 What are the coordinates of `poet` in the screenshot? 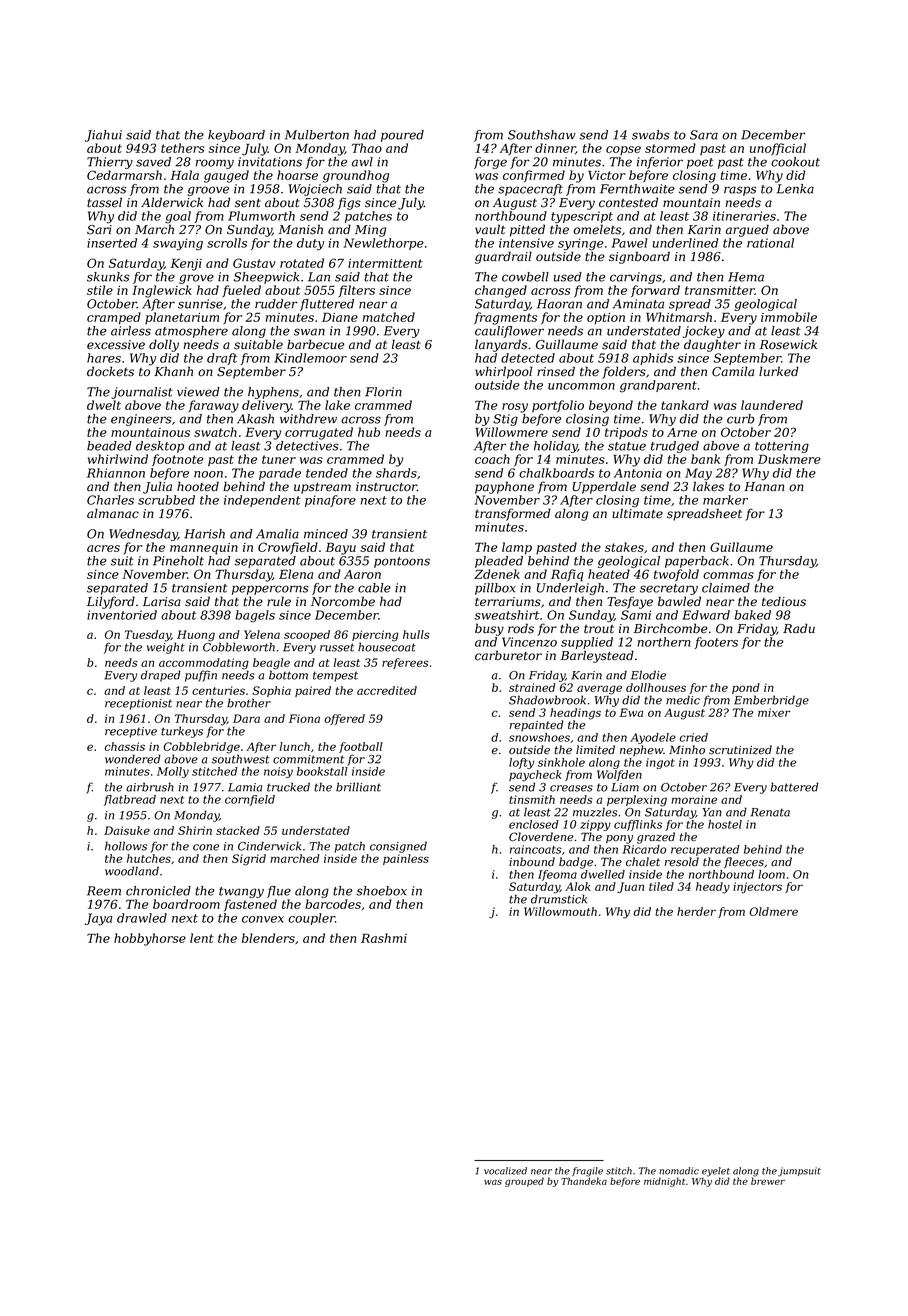 It's located at (700, 163).
